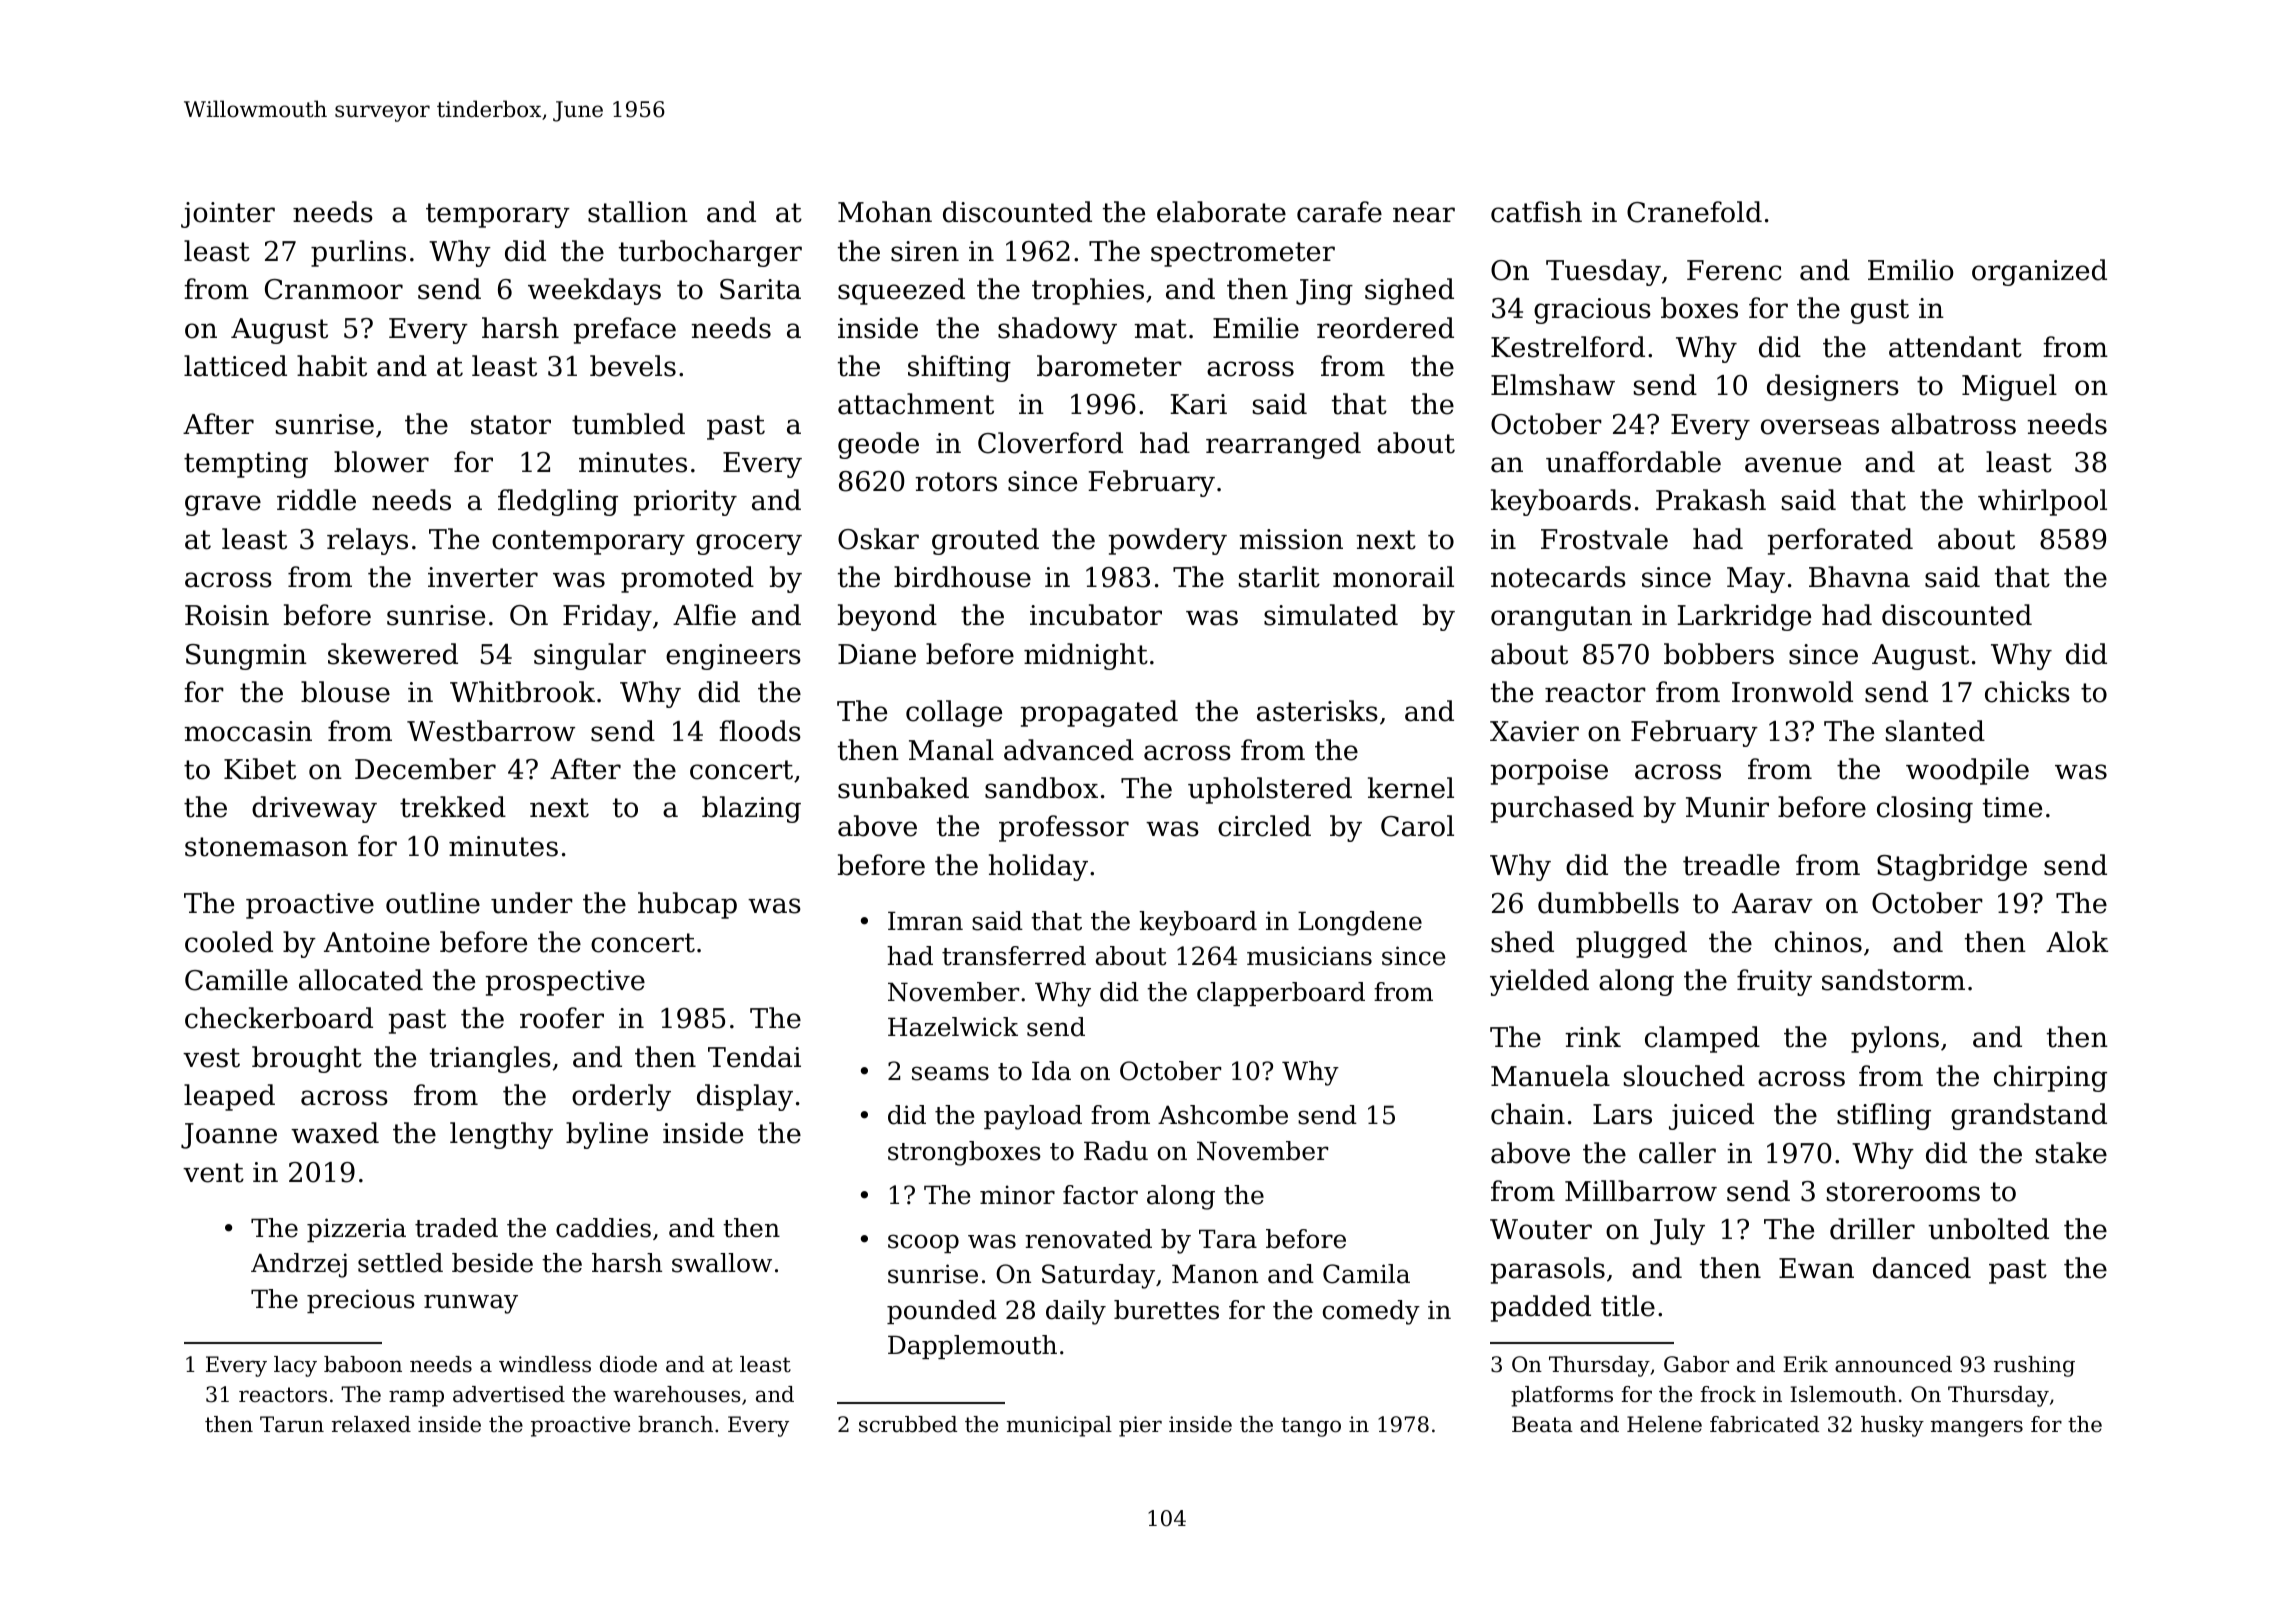 Image resolution: width=2292 pixels, height=1620 pixels. Describe the element at coordinates (1221, 212) in the screenshot. I see `elaborate` at that location.
